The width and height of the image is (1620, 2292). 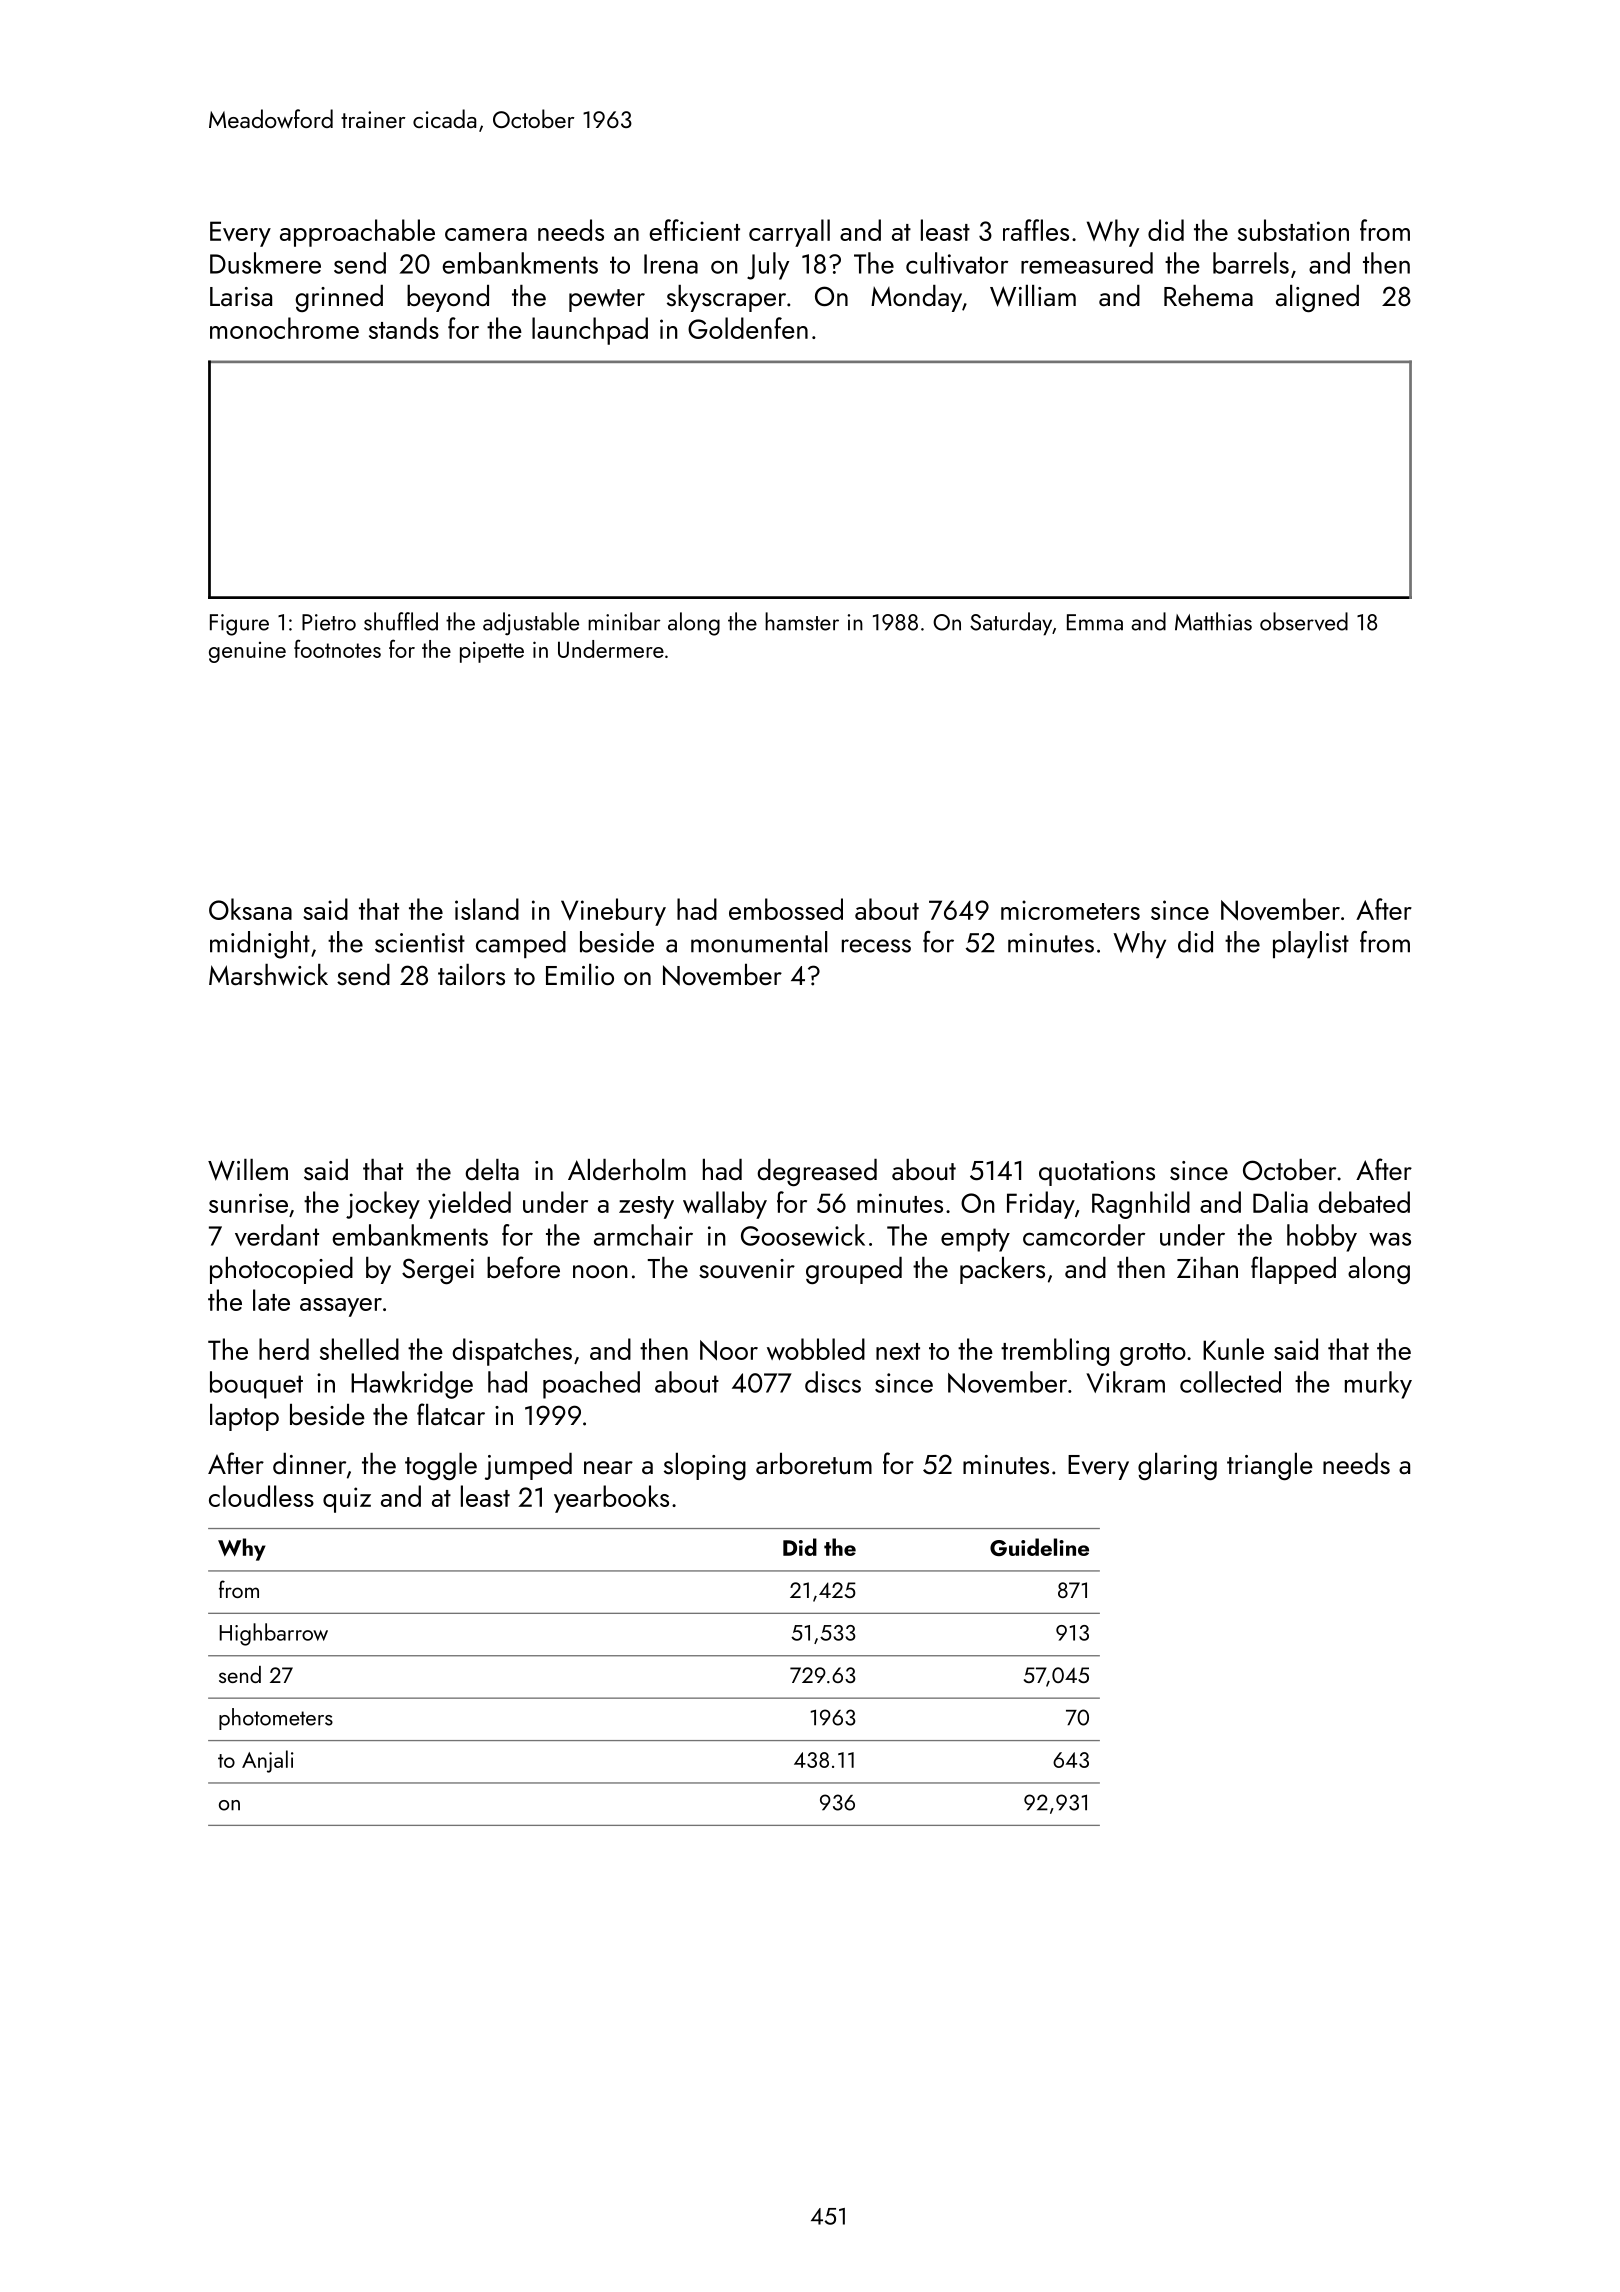 I want to click on raffles, so click(x=1036, y=230).
